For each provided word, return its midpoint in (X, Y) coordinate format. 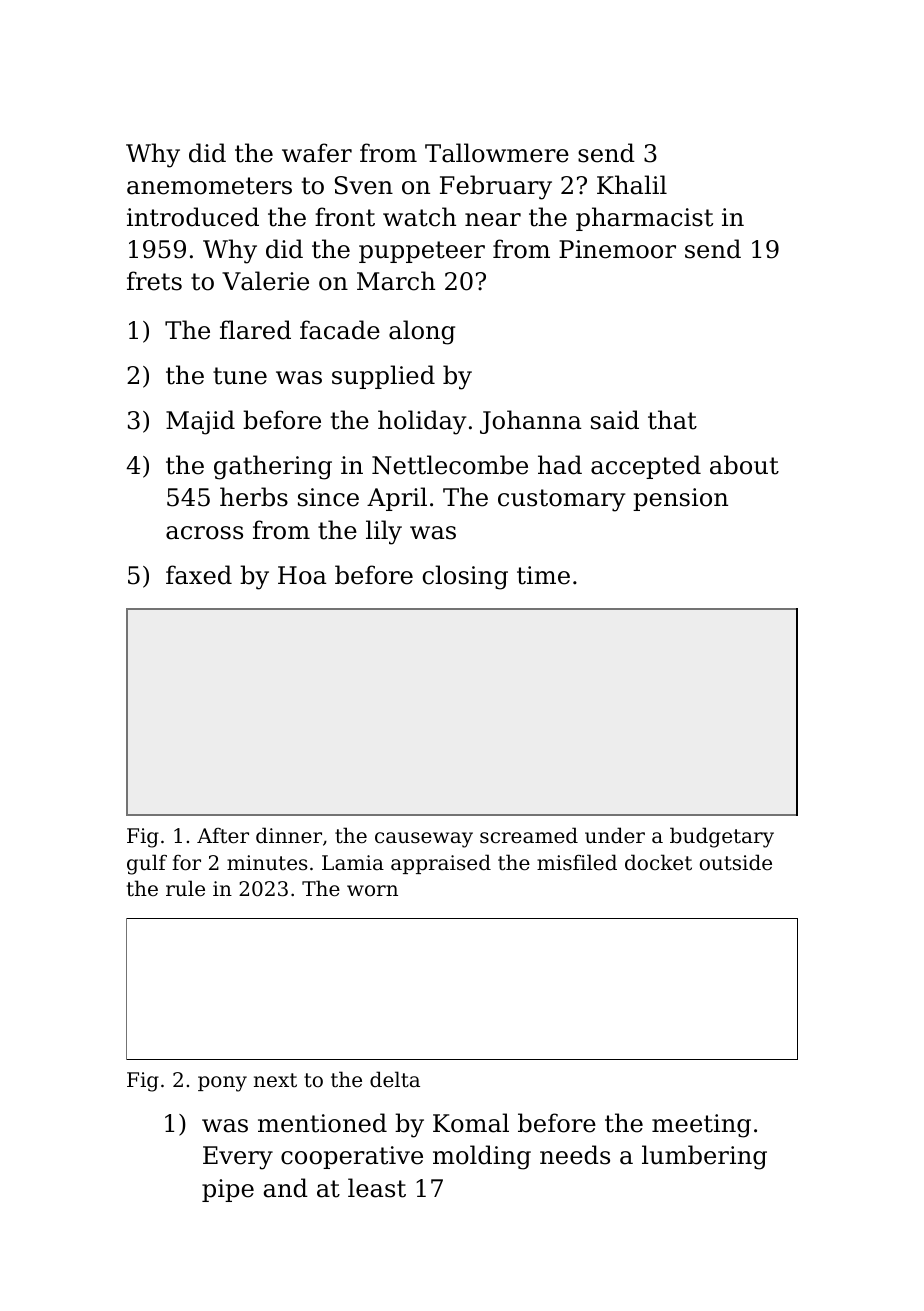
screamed (529, 835)
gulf (147, 864)
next (275, 1080)
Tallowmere (497, 153)
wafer (317, 153)
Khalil (632, 185)
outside (736, 862)
